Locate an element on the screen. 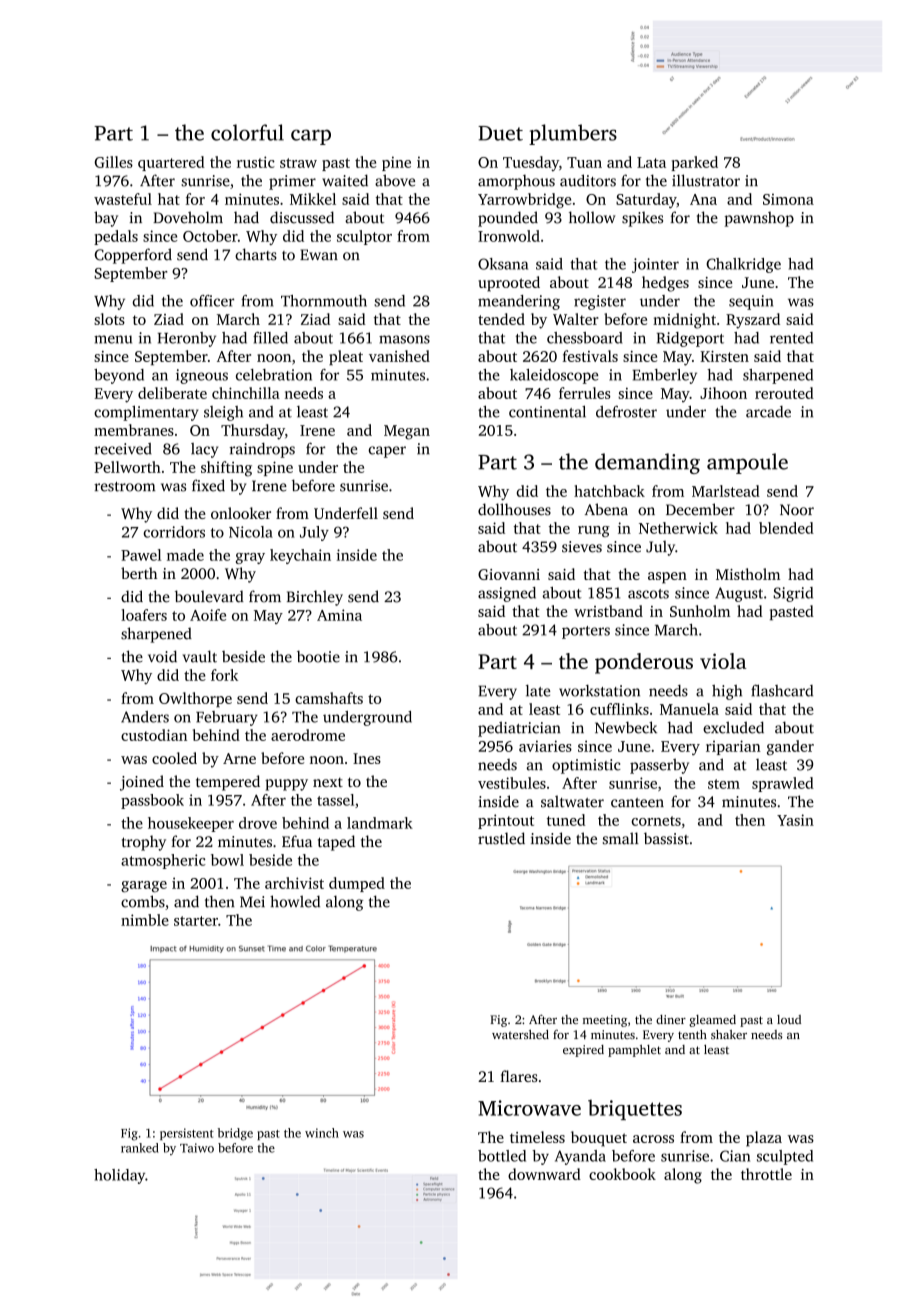 This screenshot has width=908, height=1316. holiday is located at coordinates (119, 1176).
